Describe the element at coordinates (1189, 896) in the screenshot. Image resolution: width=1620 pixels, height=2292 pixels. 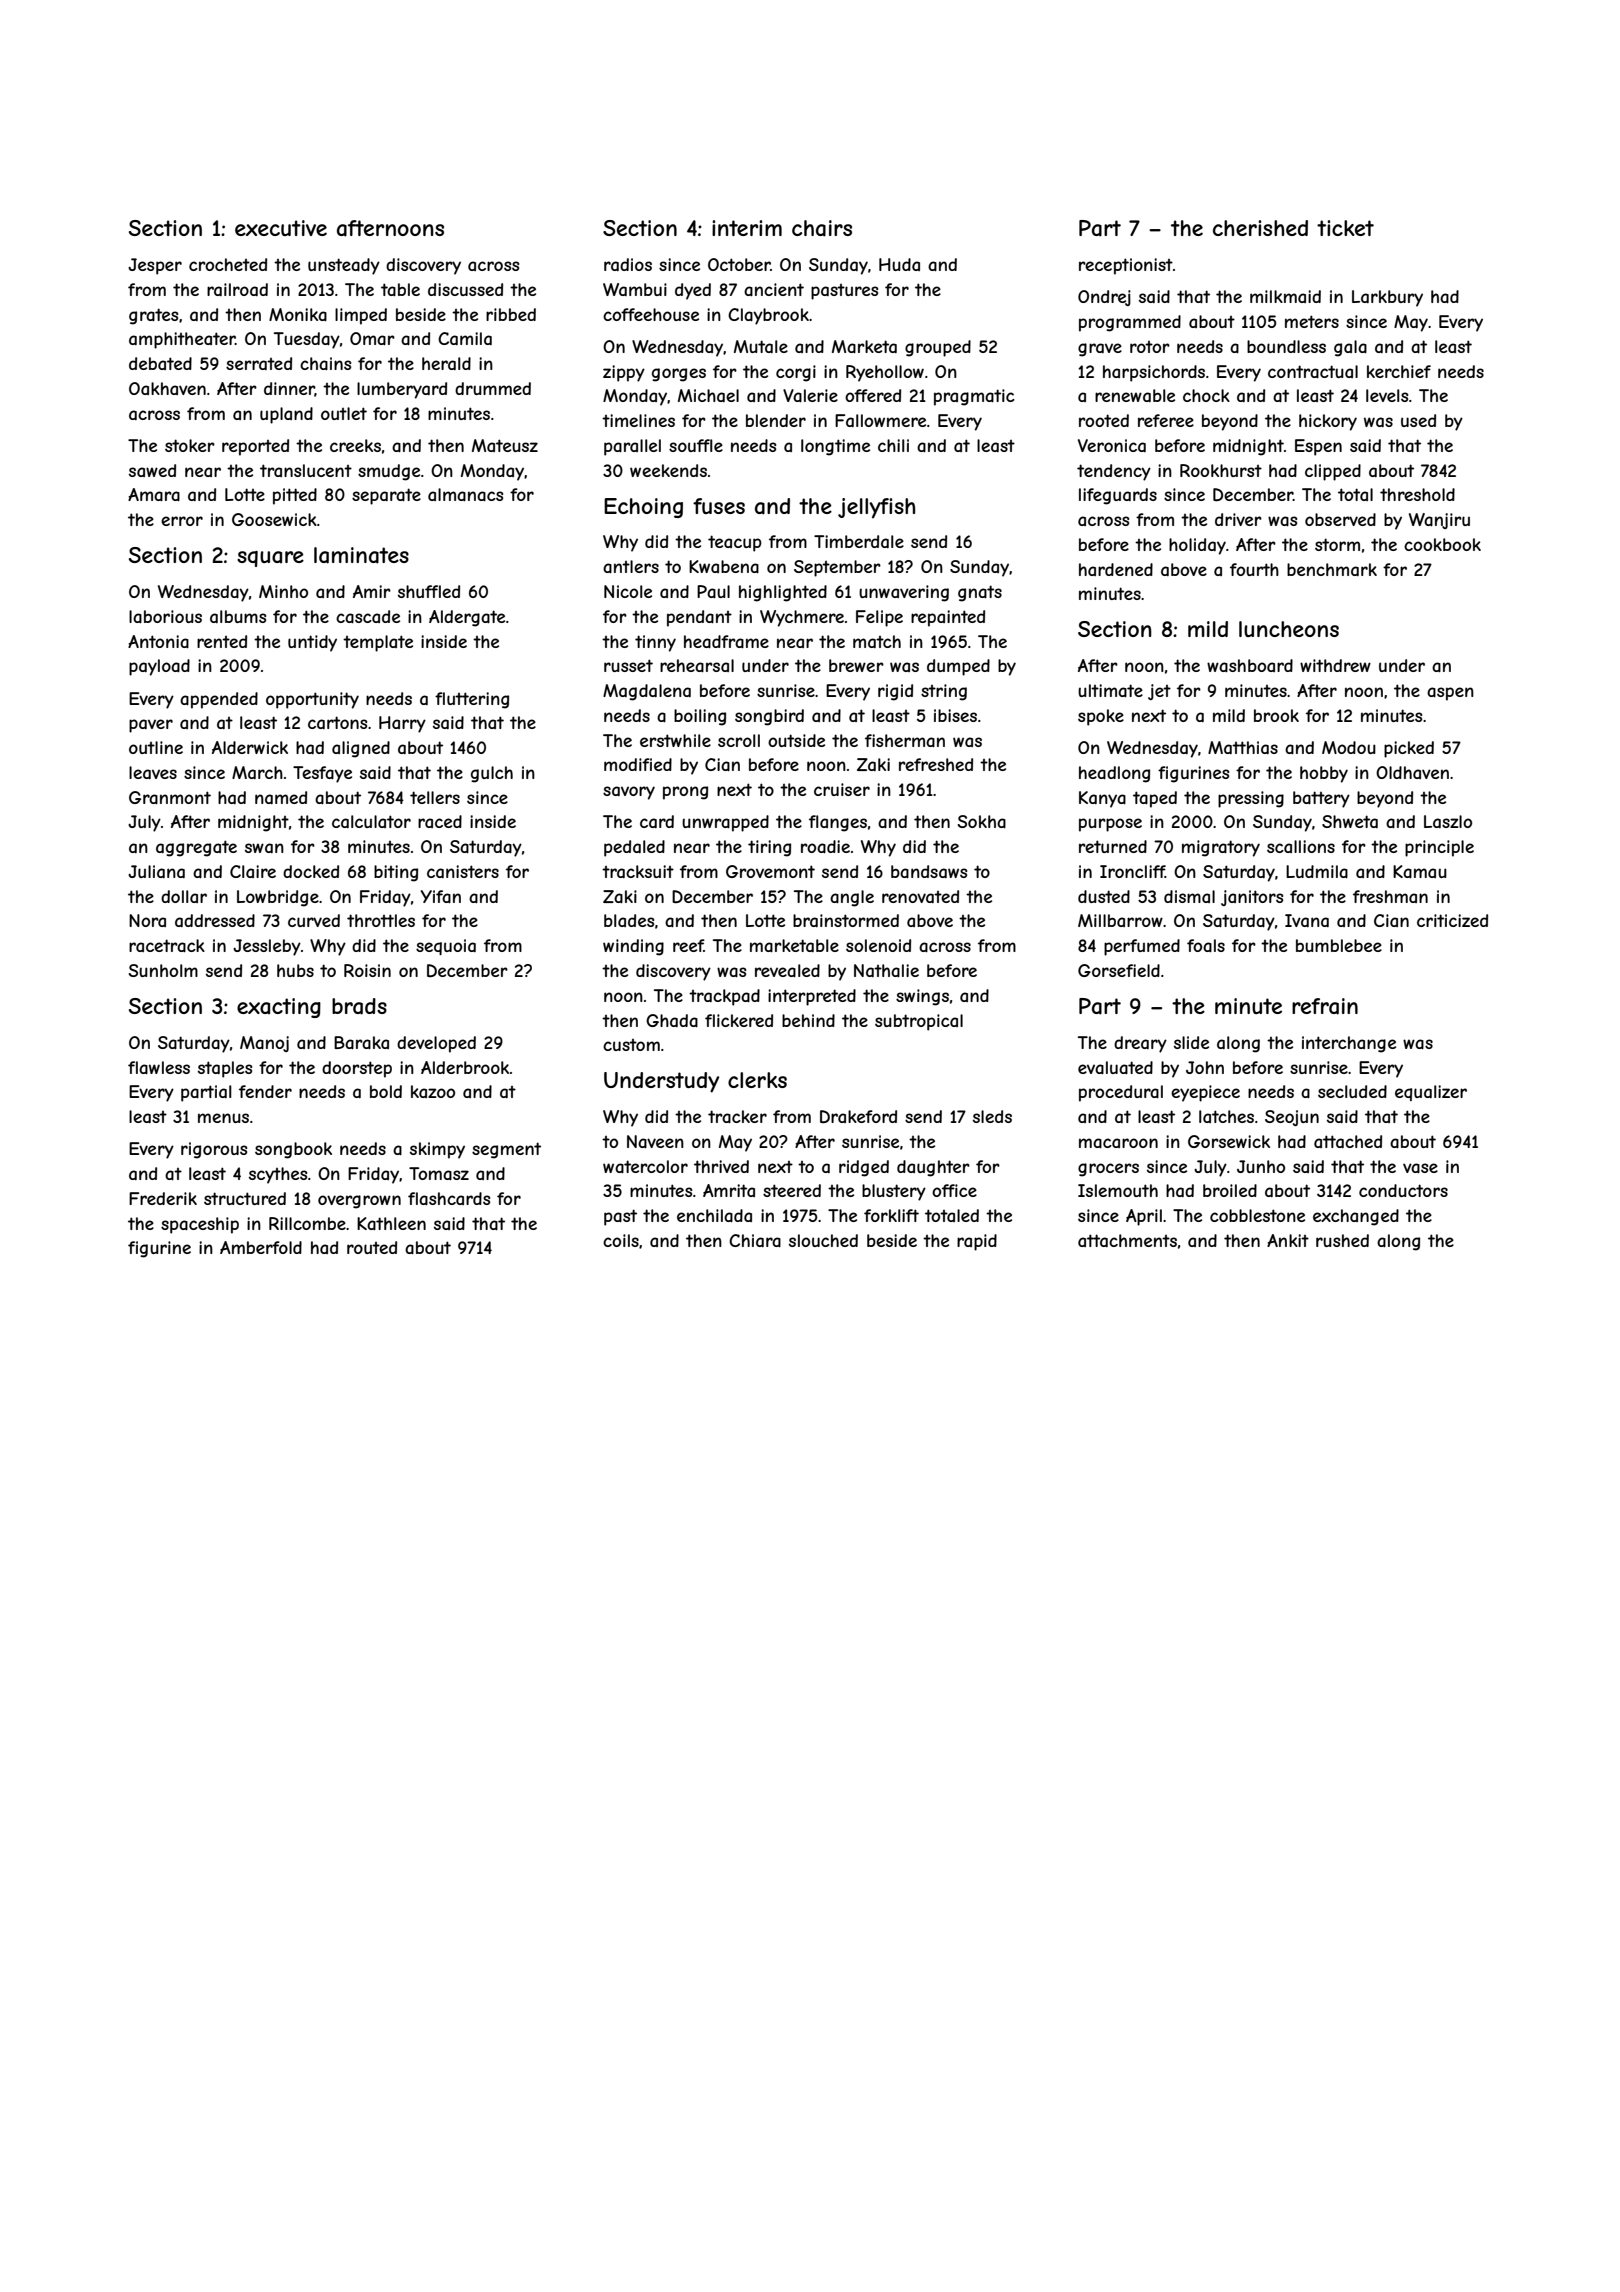
I see `dismal` at that location.
